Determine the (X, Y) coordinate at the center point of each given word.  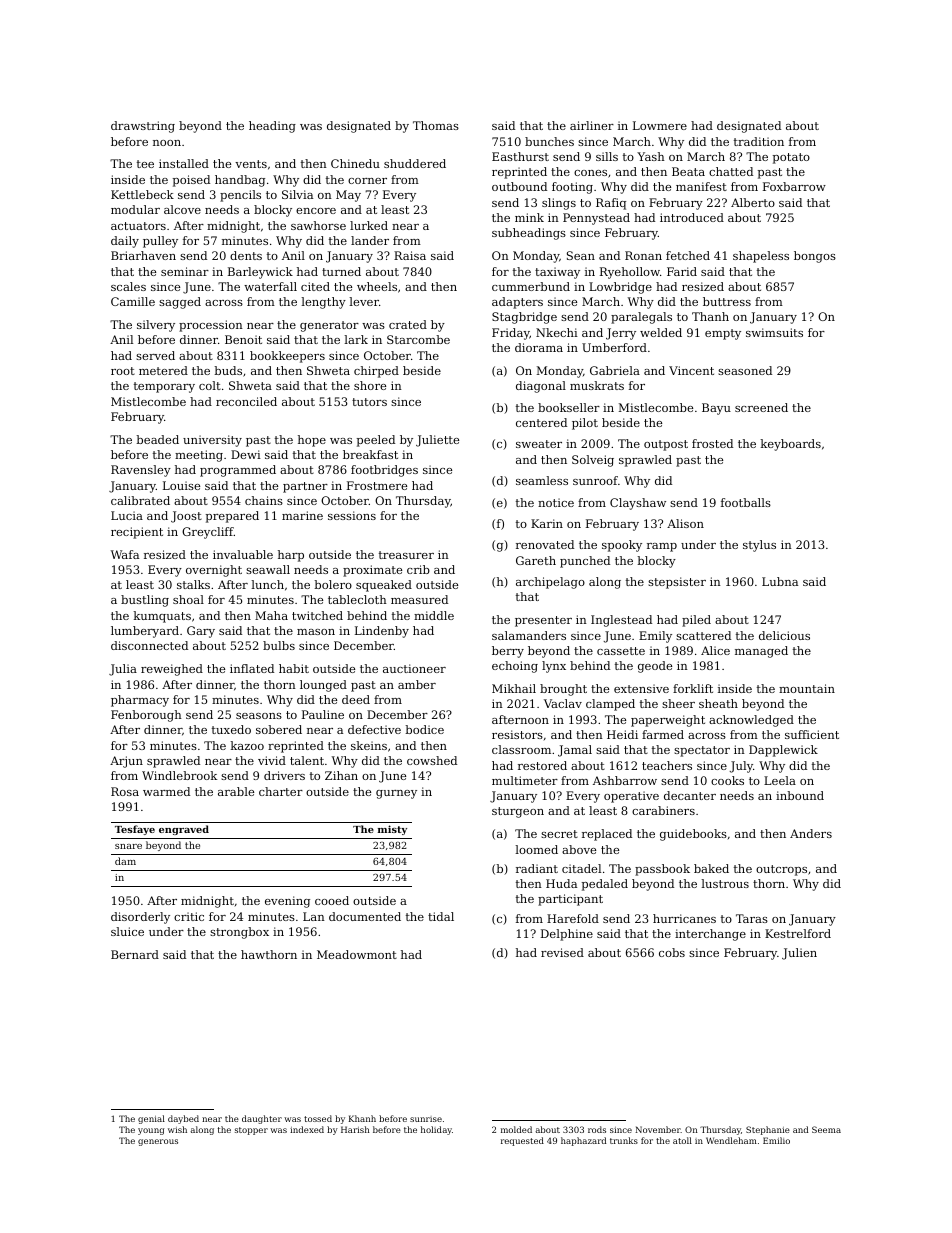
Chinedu (355, 163)
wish (177, 1129)
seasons (259, 716)
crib (418, 569)
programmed (238, 471)
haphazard (583, 1141)
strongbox (239, 933)
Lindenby (382, 632)
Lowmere (660, 125)
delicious (784, 635)
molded (516, 1129)
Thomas (436, 125)
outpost (666, 445)
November (658, 1129)
